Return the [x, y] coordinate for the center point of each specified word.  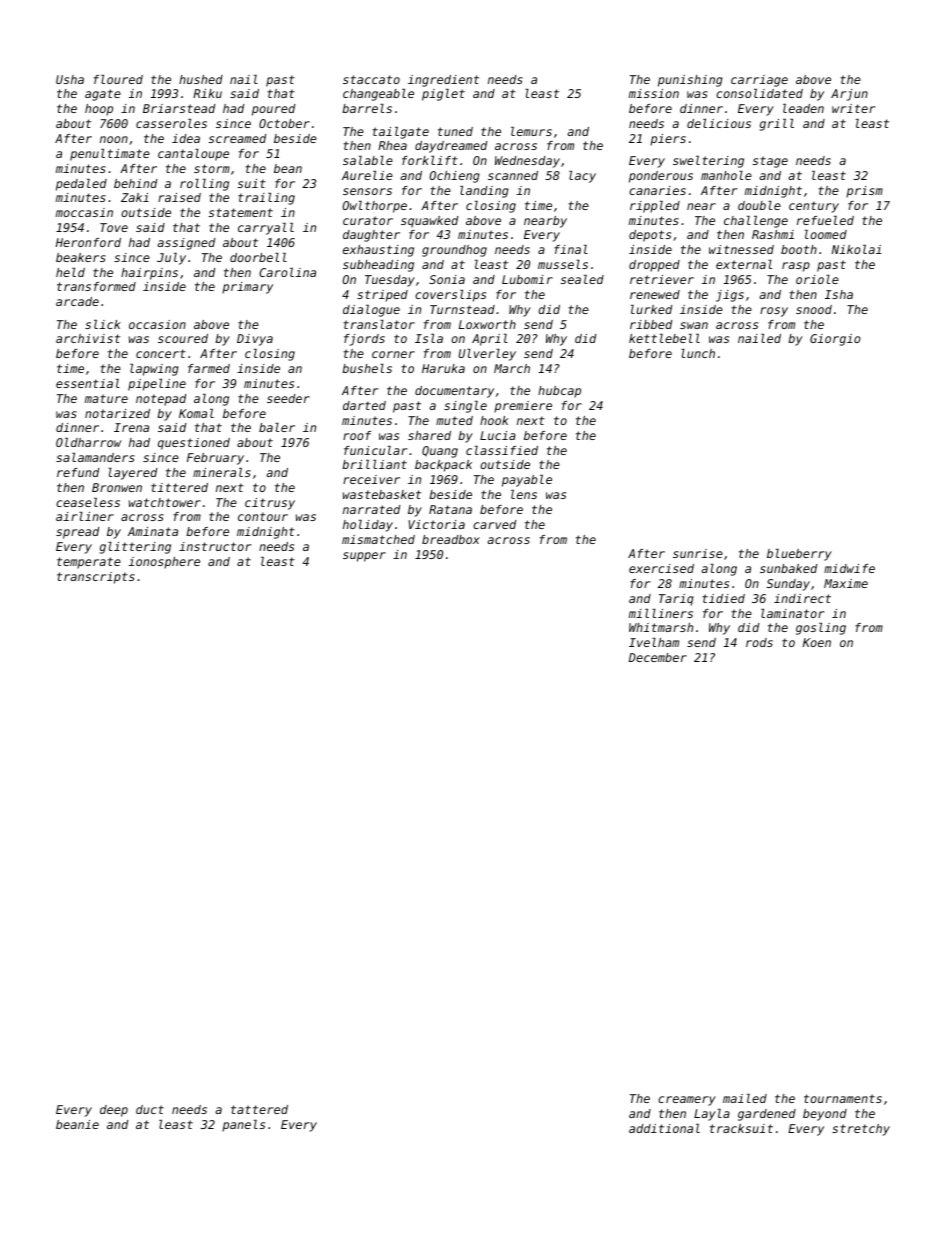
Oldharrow [88, 442]
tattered [259, 1109]
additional [664, 1128]
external [744, 264]
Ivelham [654, 642]
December [658, 657]
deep [114, 1111]
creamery [687, 1101]
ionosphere [164, 563]
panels [243, 1126]
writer [853, 108]
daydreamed [451, 147]
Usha [70, 79]
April [490, 340]
